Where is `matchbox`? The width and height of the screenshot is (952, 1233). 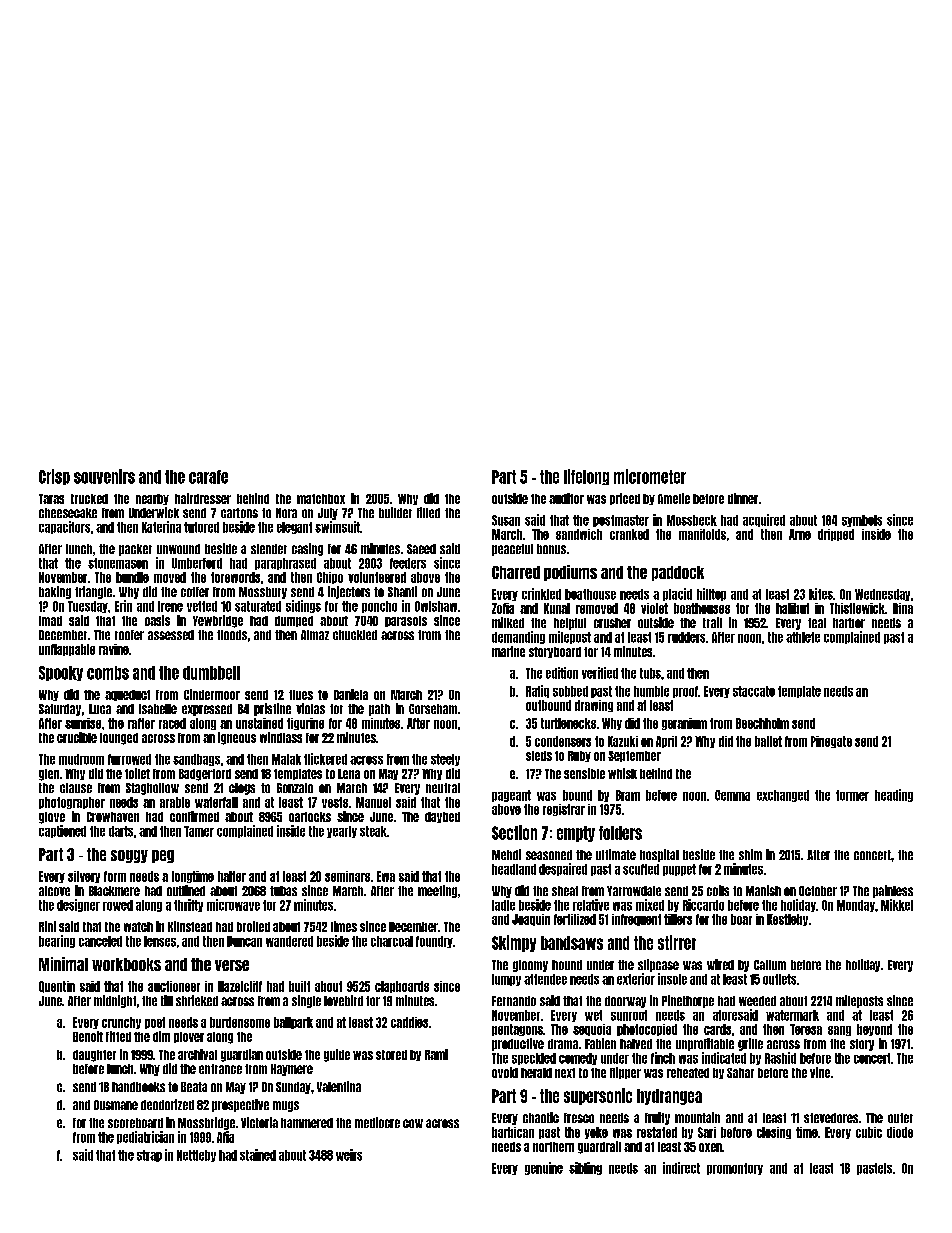
matchbox is located at coordinates (321, 499).
